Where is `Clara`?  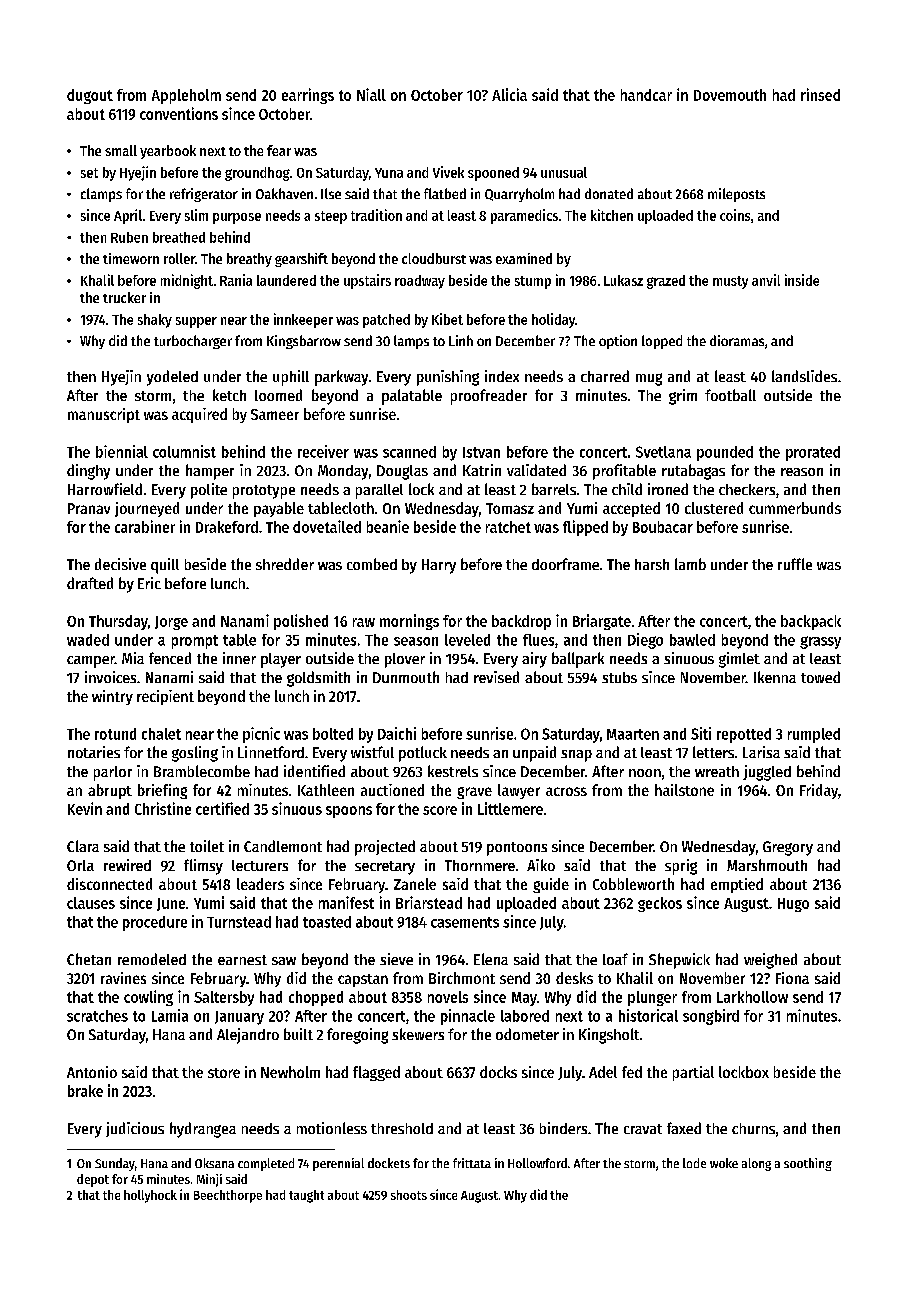
Clara is located at coordinates (83, 846).
